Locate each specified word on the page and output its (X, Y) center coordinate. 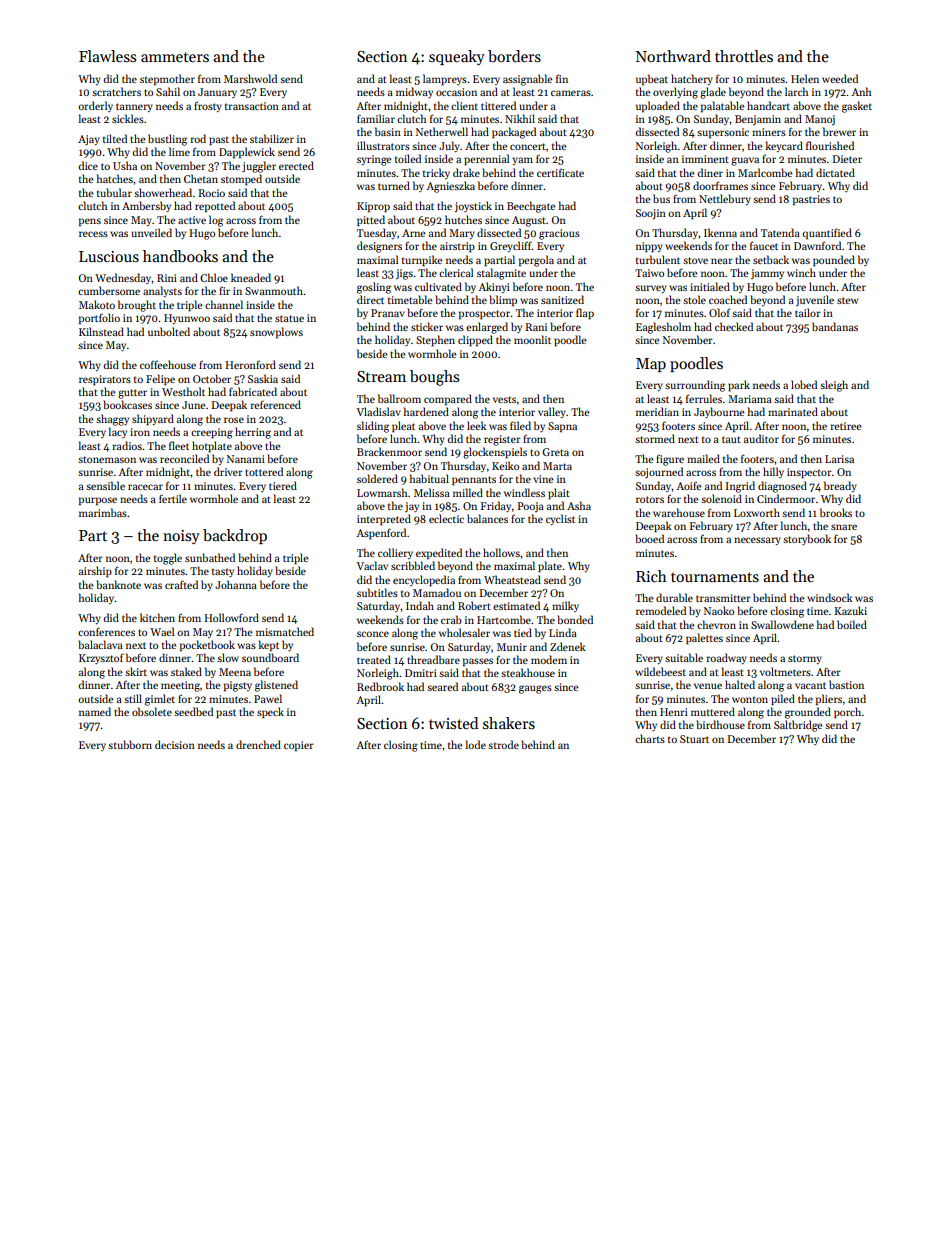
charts (650, 738)
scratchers (116, 91)
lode (476, 744)
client (464, 105)
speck (270, 713)
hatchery (692, 79)
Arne (413, 233)
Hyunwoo (187, 319)
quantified (827, 233)
